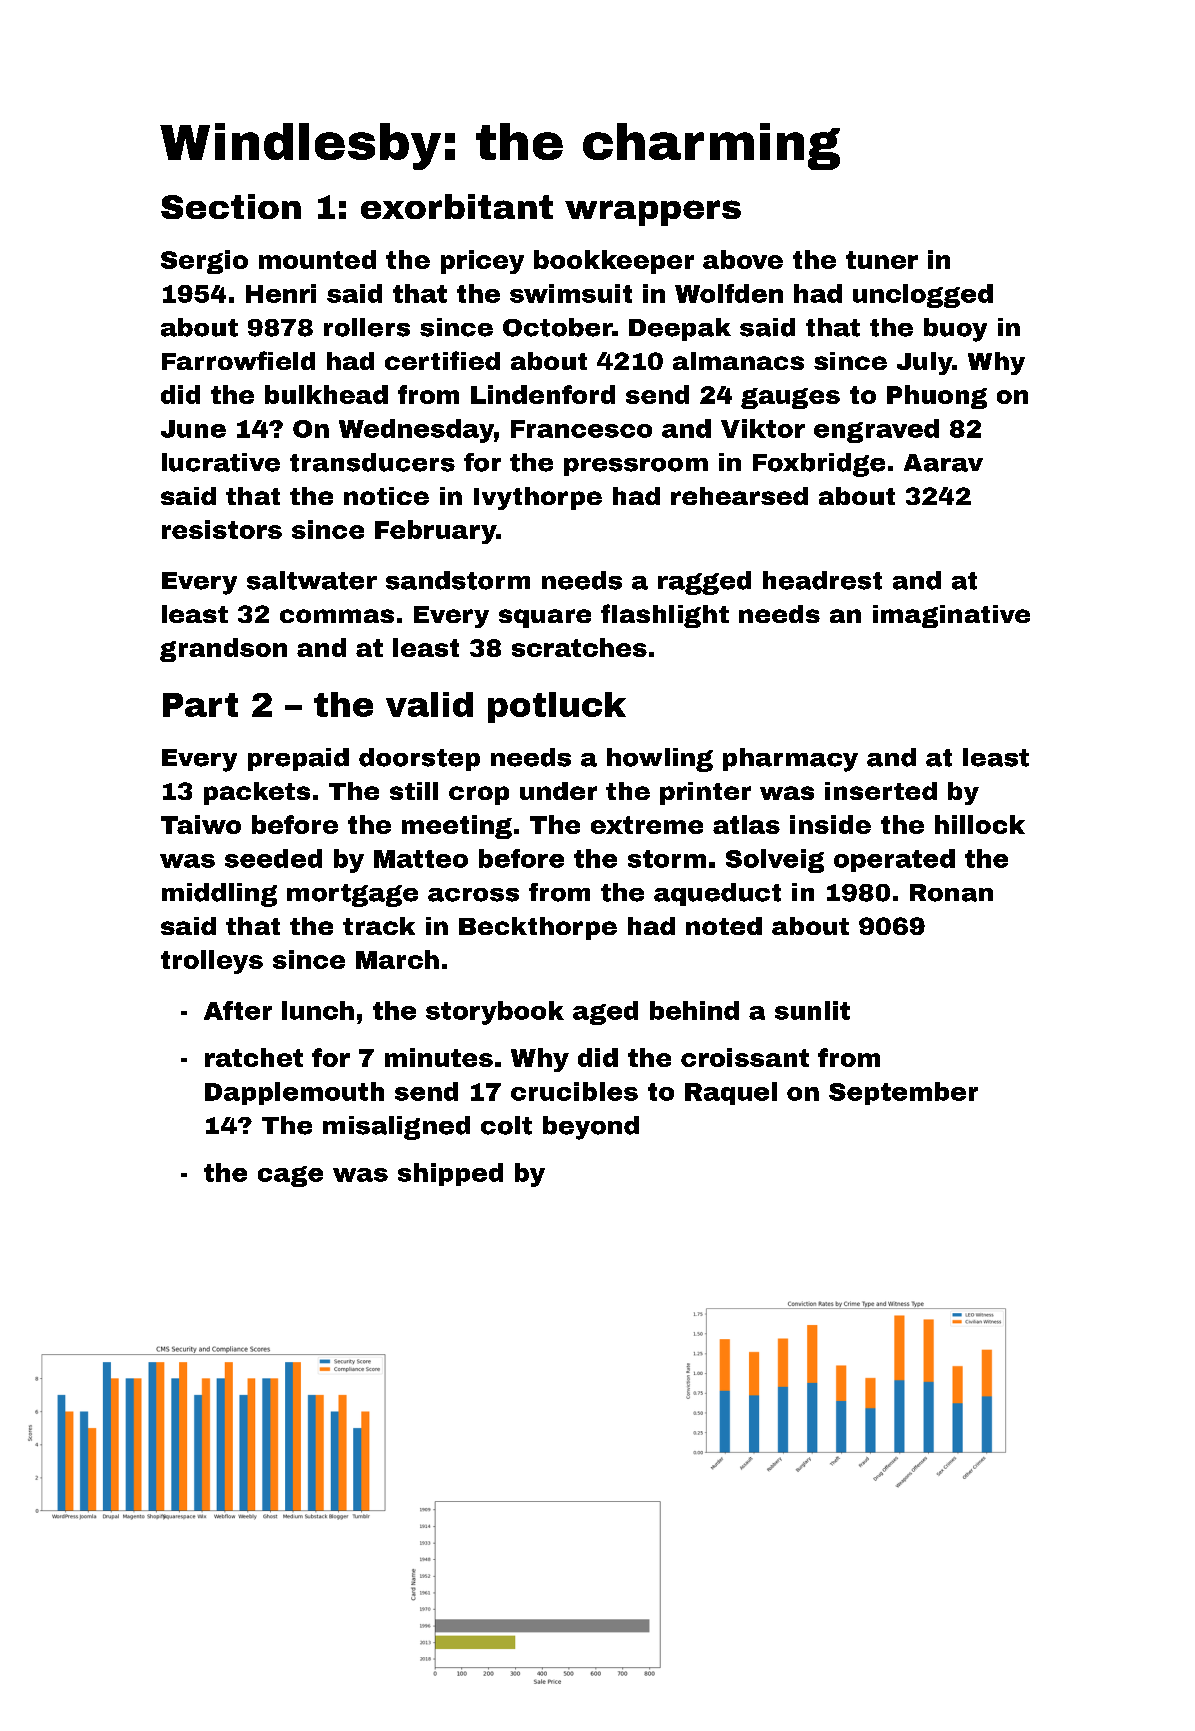 Image resolution: width=1195 pixels, height=1731 pixels. Describe the element at coordinates (653, 213) in the image. I see `wrappers` at that location.
